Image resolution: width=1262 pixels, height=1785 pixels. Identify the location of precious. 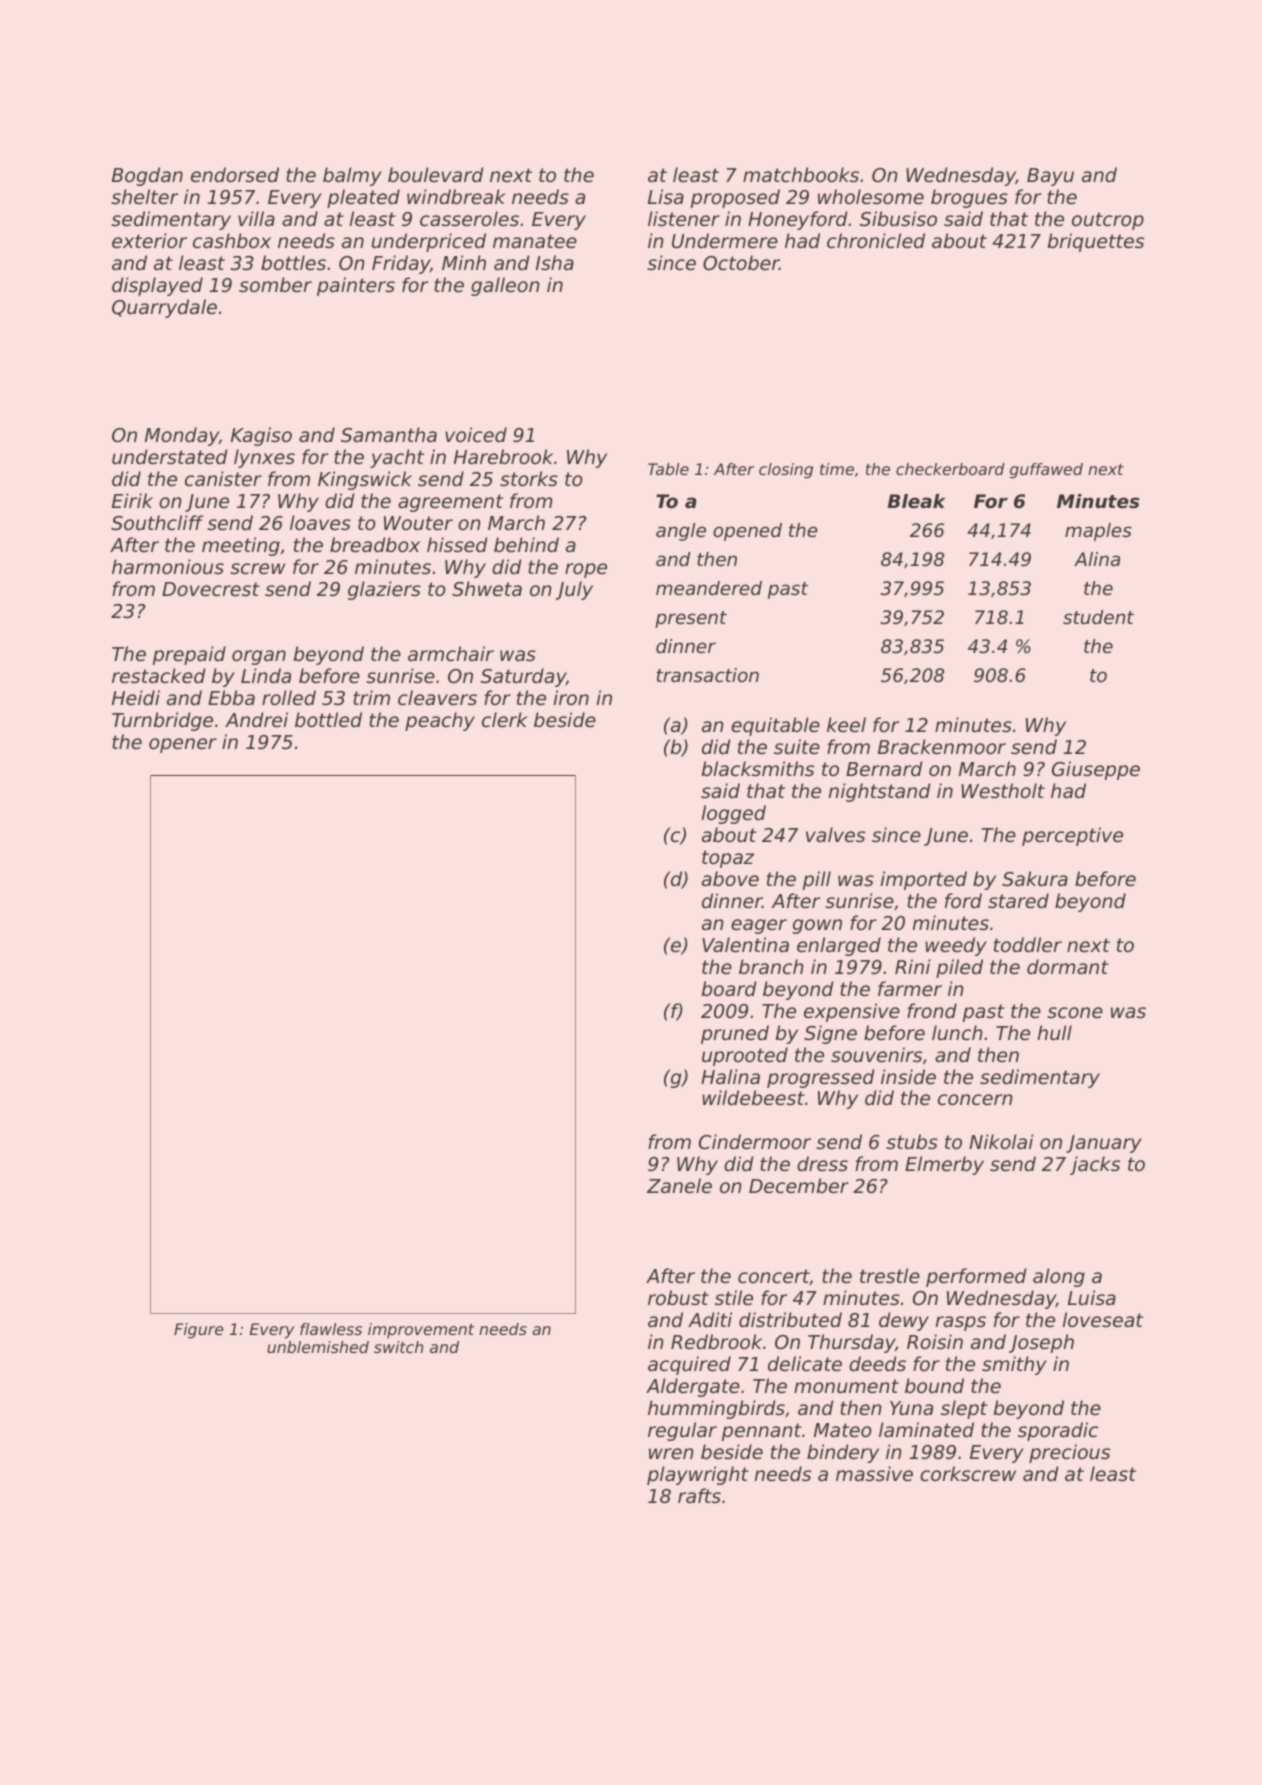
(1069, 1453).
